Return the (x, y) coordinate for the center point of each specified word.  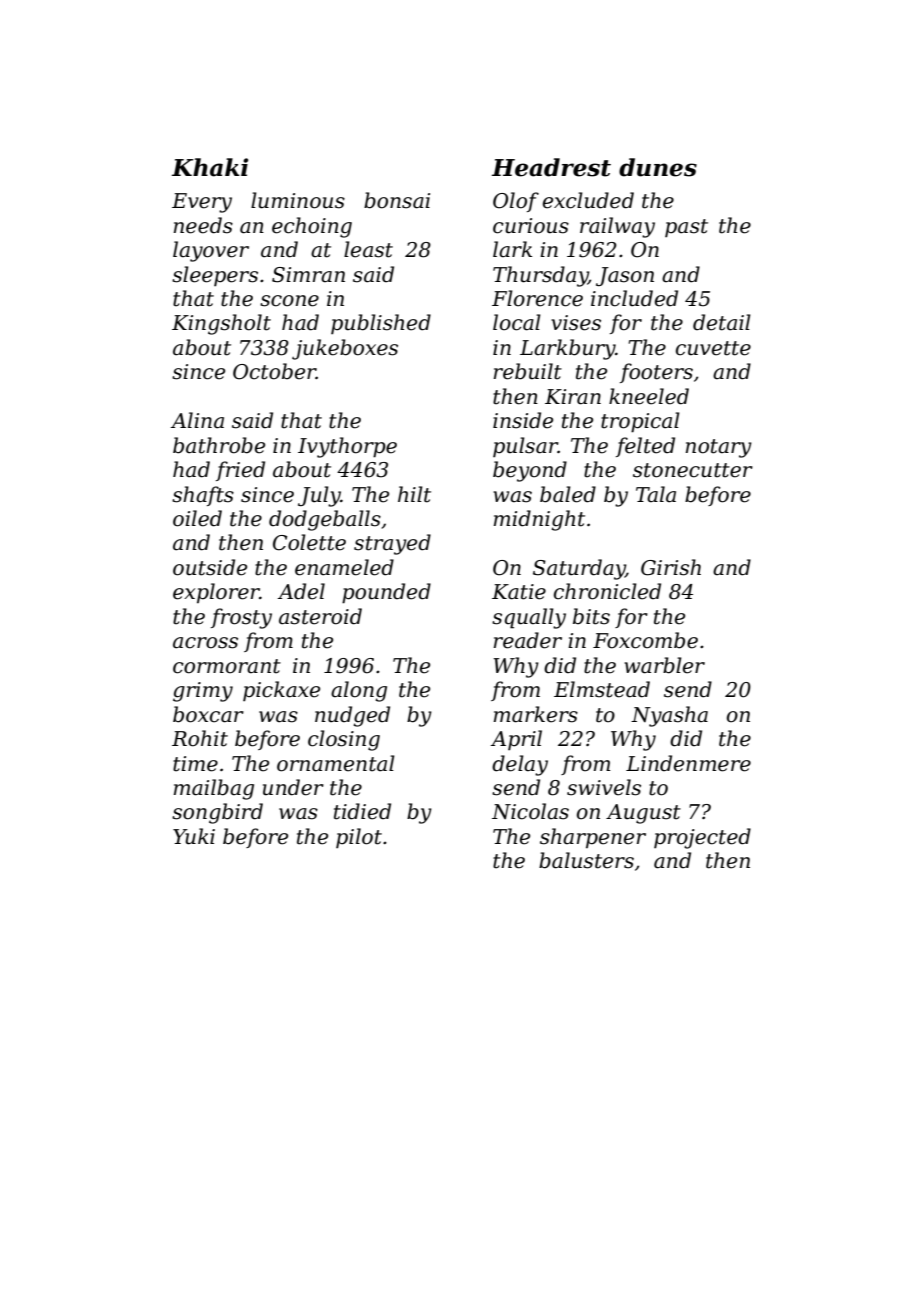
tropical (640, 422)
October (274, 371)
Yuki (194, 836)
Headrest (551, 167)
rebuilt (528, 371)
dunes (658, 167)
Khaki (210, 167)
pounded (386, 593)
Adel (301, 591)
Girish (671, 567)
